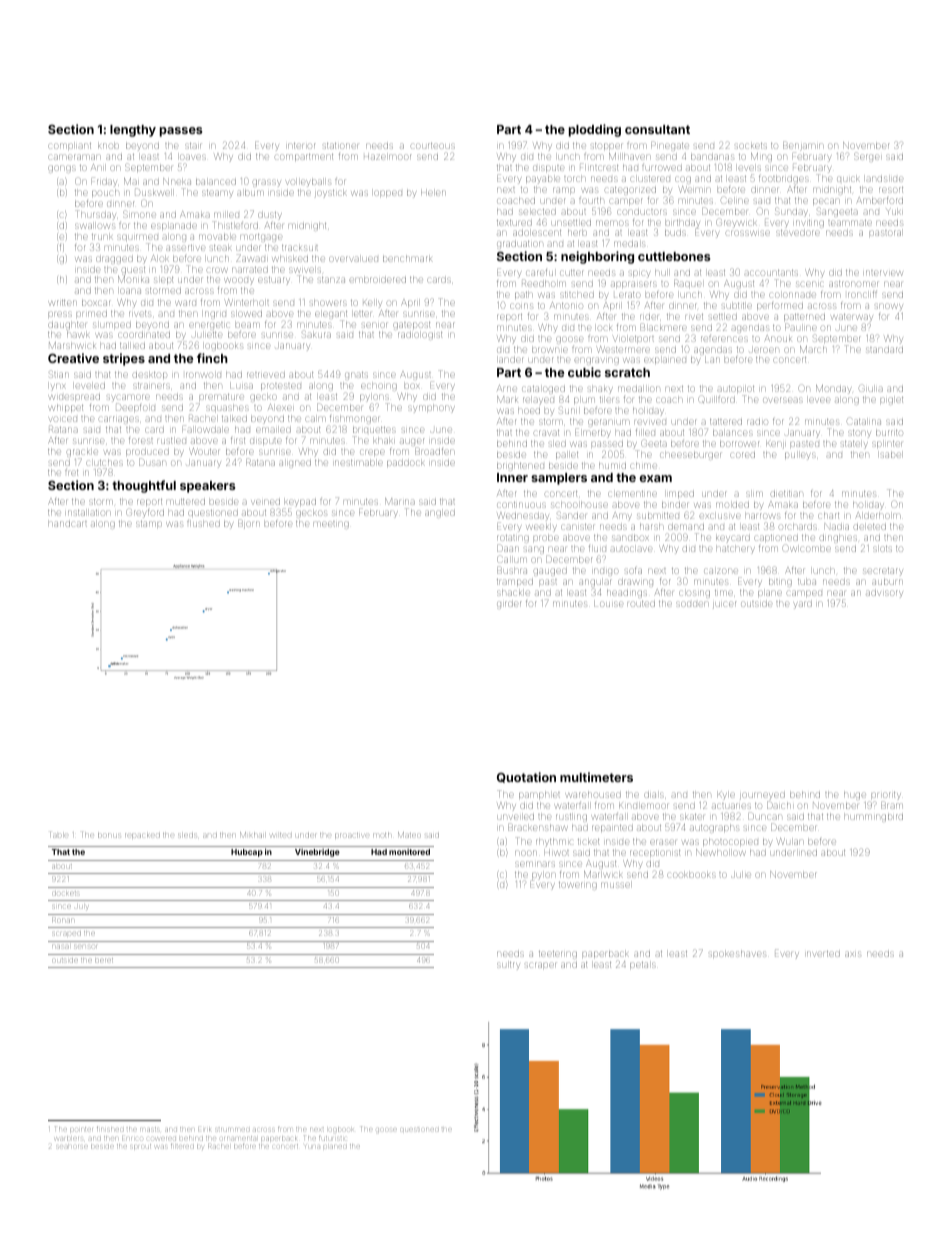 Image resolution: width=952 pixels, height=1233 pixels. I want to click on advisory, so click(884, 594).
